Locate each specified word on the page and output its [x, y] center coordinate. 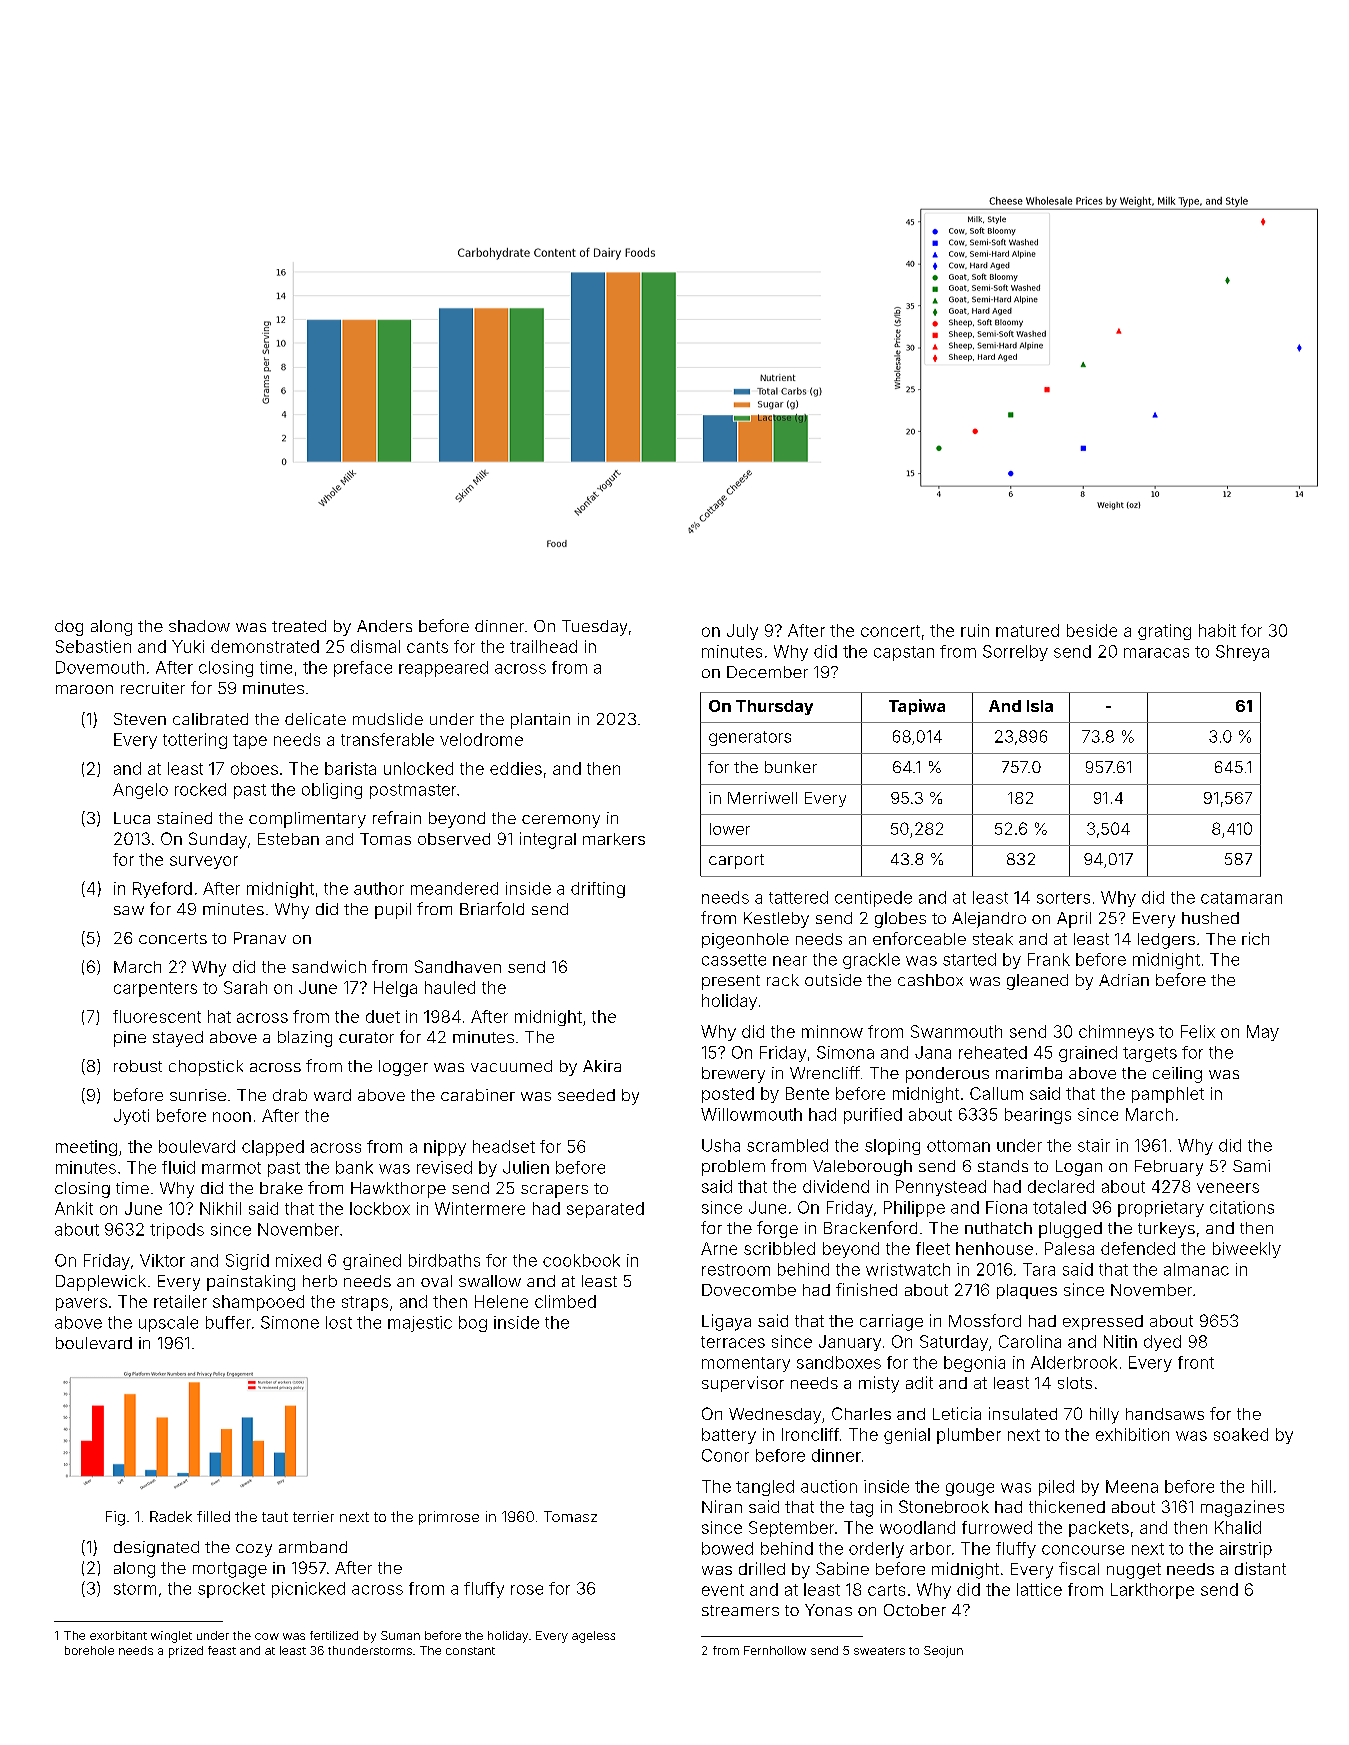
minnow [832, 1031]
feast [222, 1650]
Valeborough [862, 1168]
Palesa [1069, 1248]
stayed [178, 1039]
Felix [1198, 1031]
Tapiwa [917, 707]
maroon [84, 689]
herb [320, 1281]
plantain [540, 721]
